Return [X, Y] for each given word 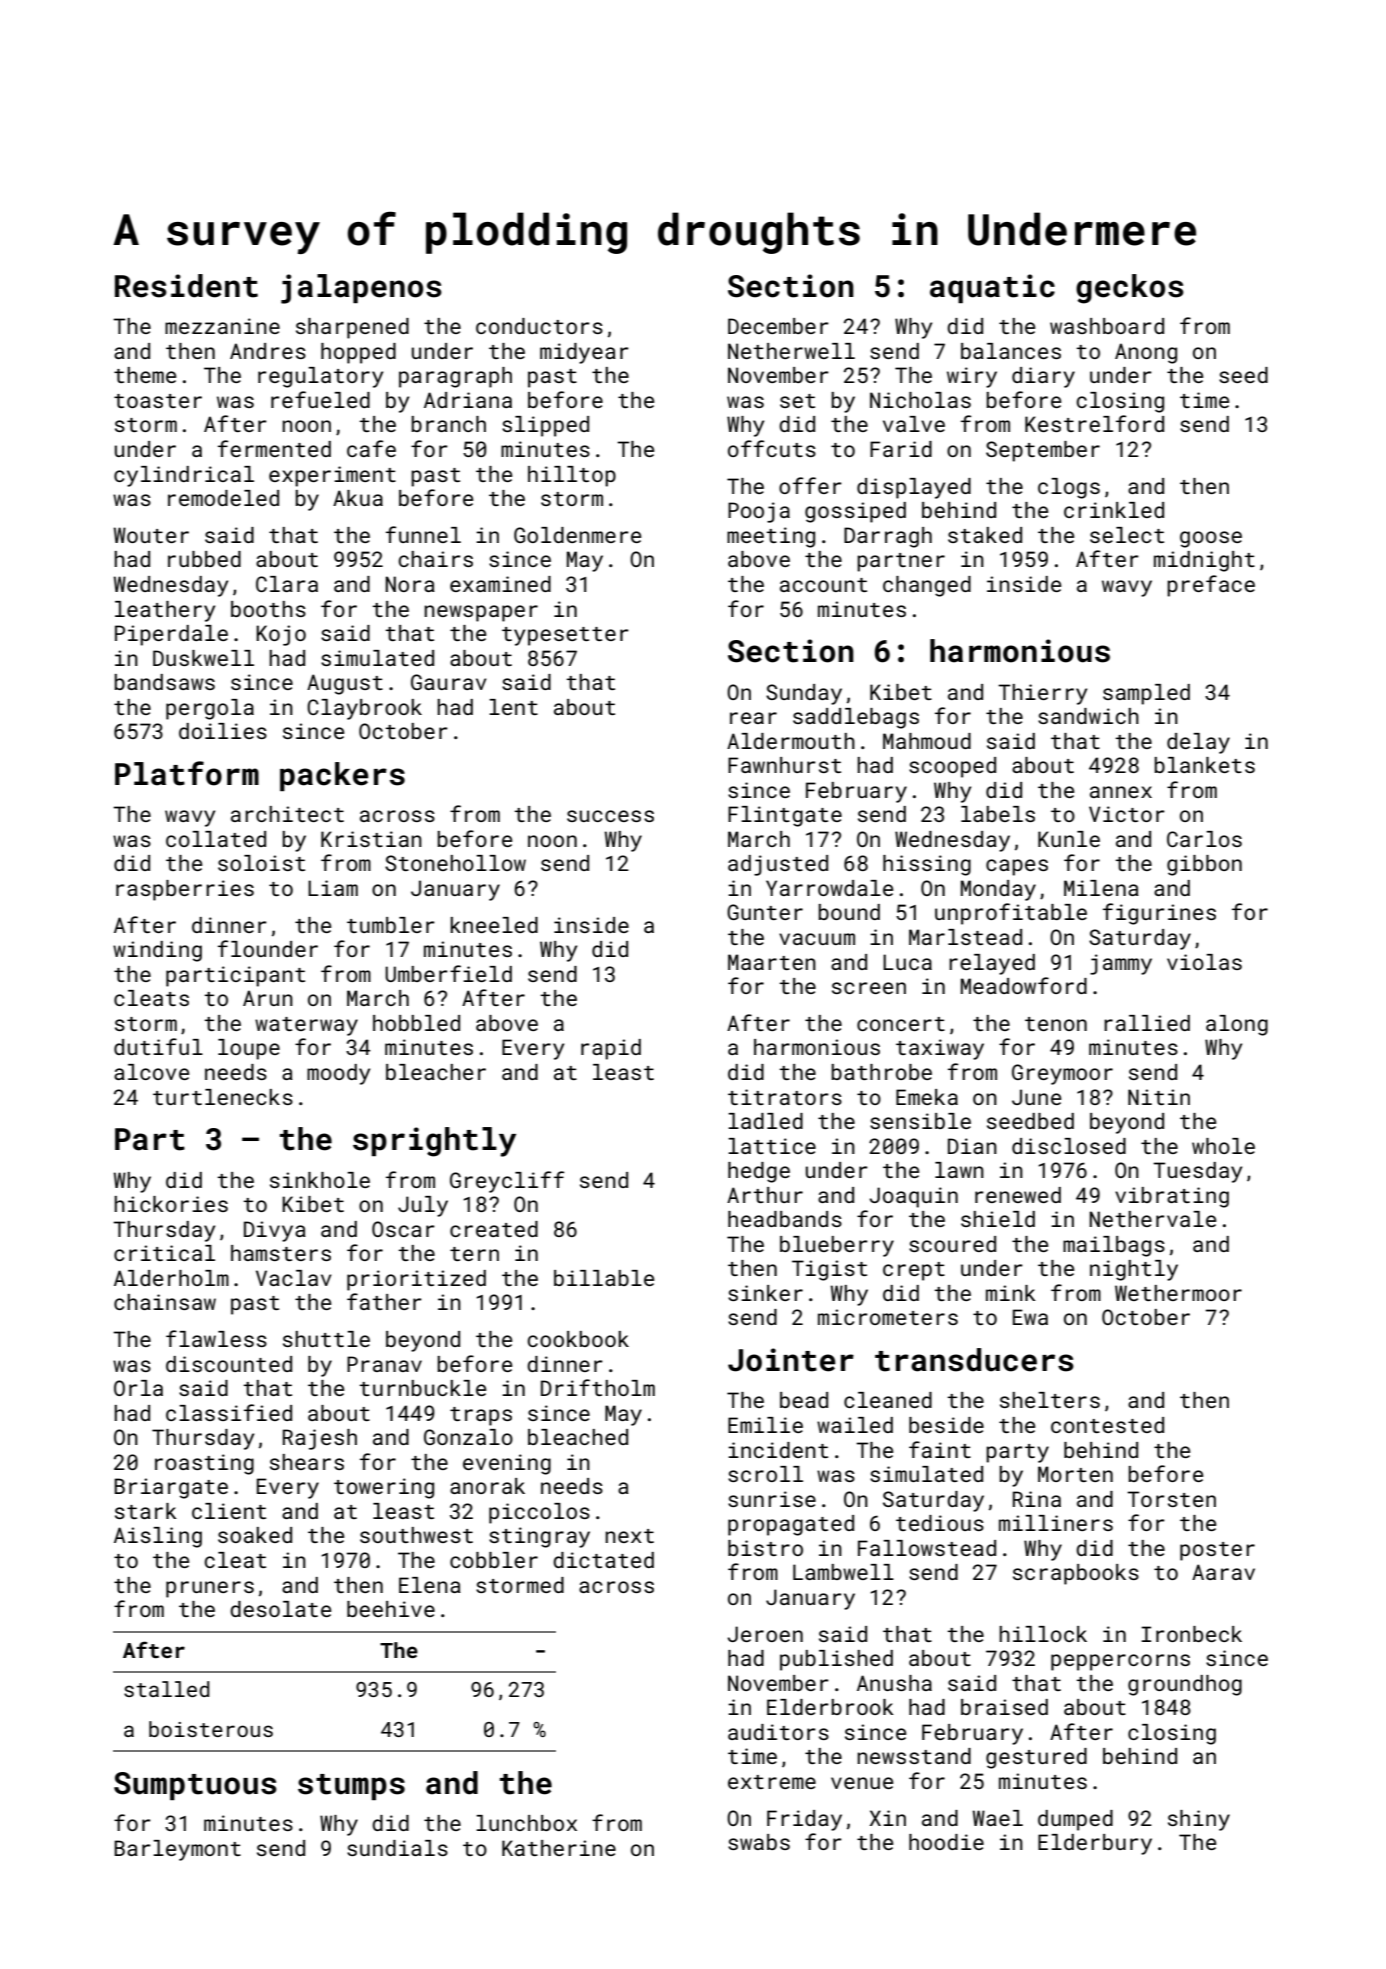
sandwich [1088, 716]
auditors [778, 1732]
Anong [1146, 353]
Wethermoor [1178, 1293]
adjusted [778, 865]
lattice [772, 1146]
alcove [151, 1072]
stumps [351, 1787]
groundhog [1185, 1685]
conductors [539, 326]
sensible [920, 1121]
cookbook [578, 1339]
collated [216, 839]
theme [145, 375]
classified [229, 1412]
